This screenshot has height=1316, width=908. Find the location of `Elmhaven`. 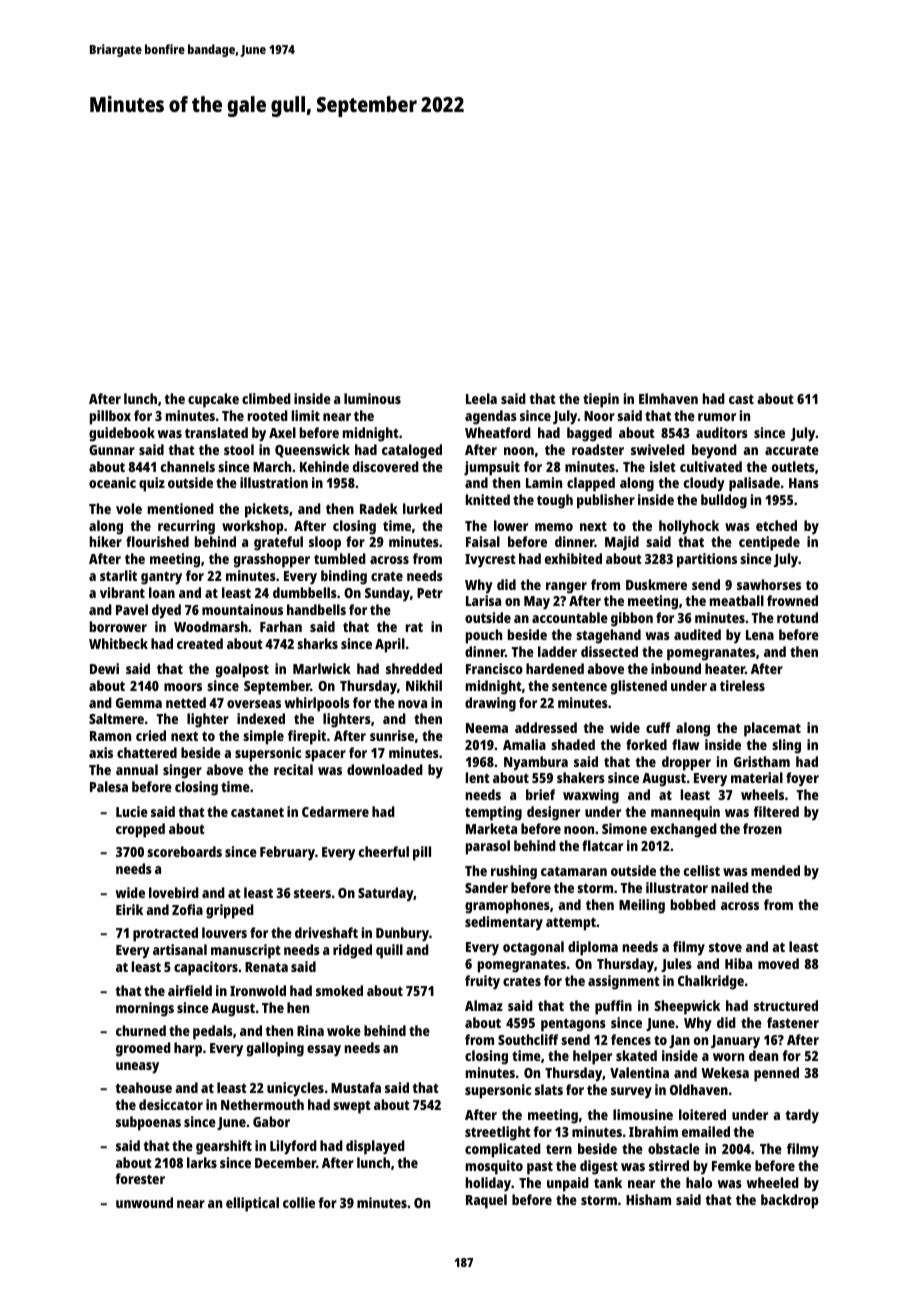

Elmhaven is located at coordinates (668, 398).
